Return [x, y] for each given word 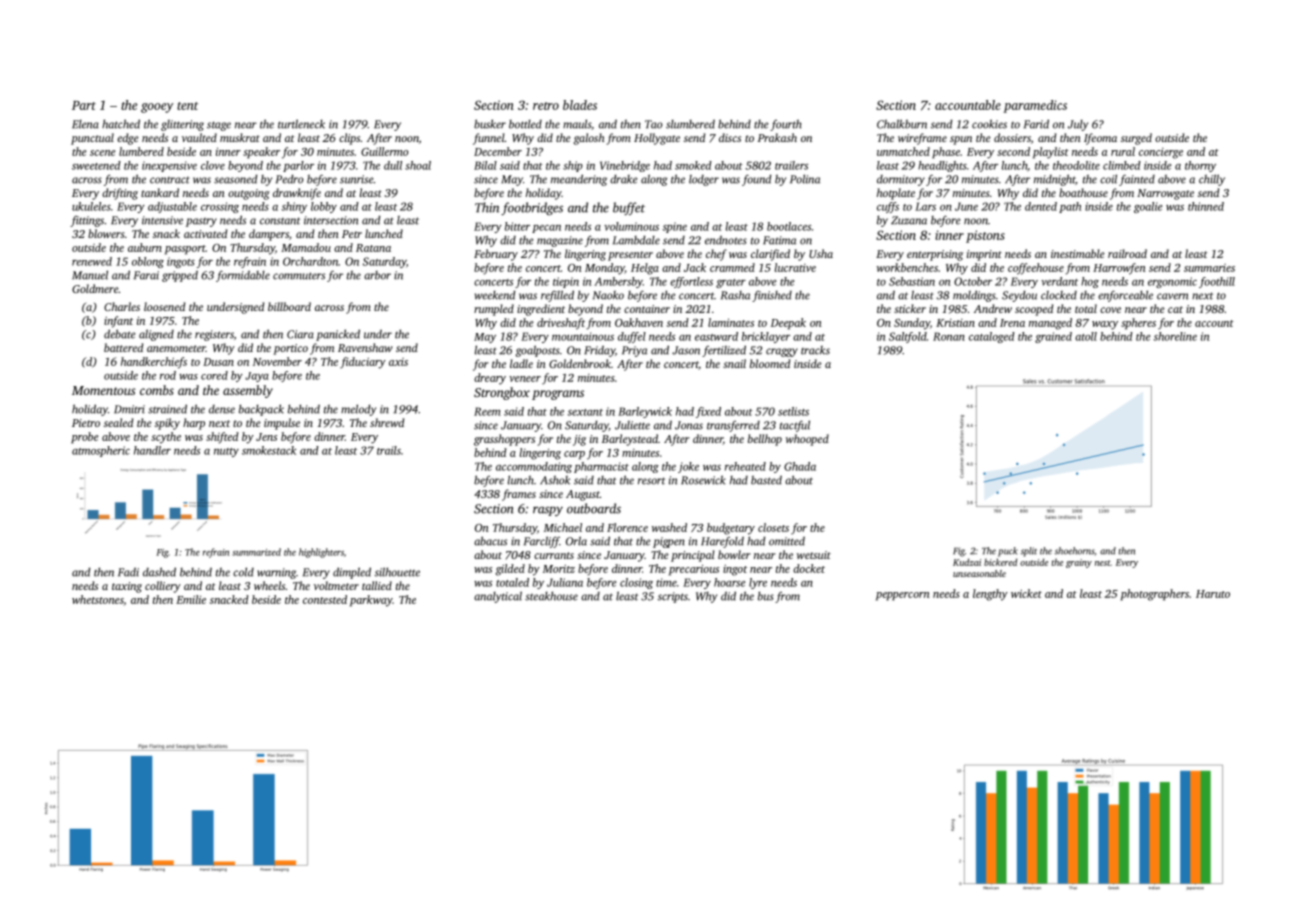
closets [773, 527]
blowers [106, 233]
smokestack [269, 450]
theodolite [1076, 165]
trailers [791, 165]
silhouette [397, 572]
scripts [673, 597]
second [1013, 151]
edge [128, 139]
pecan [546, 229]
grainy [1079, 563]
